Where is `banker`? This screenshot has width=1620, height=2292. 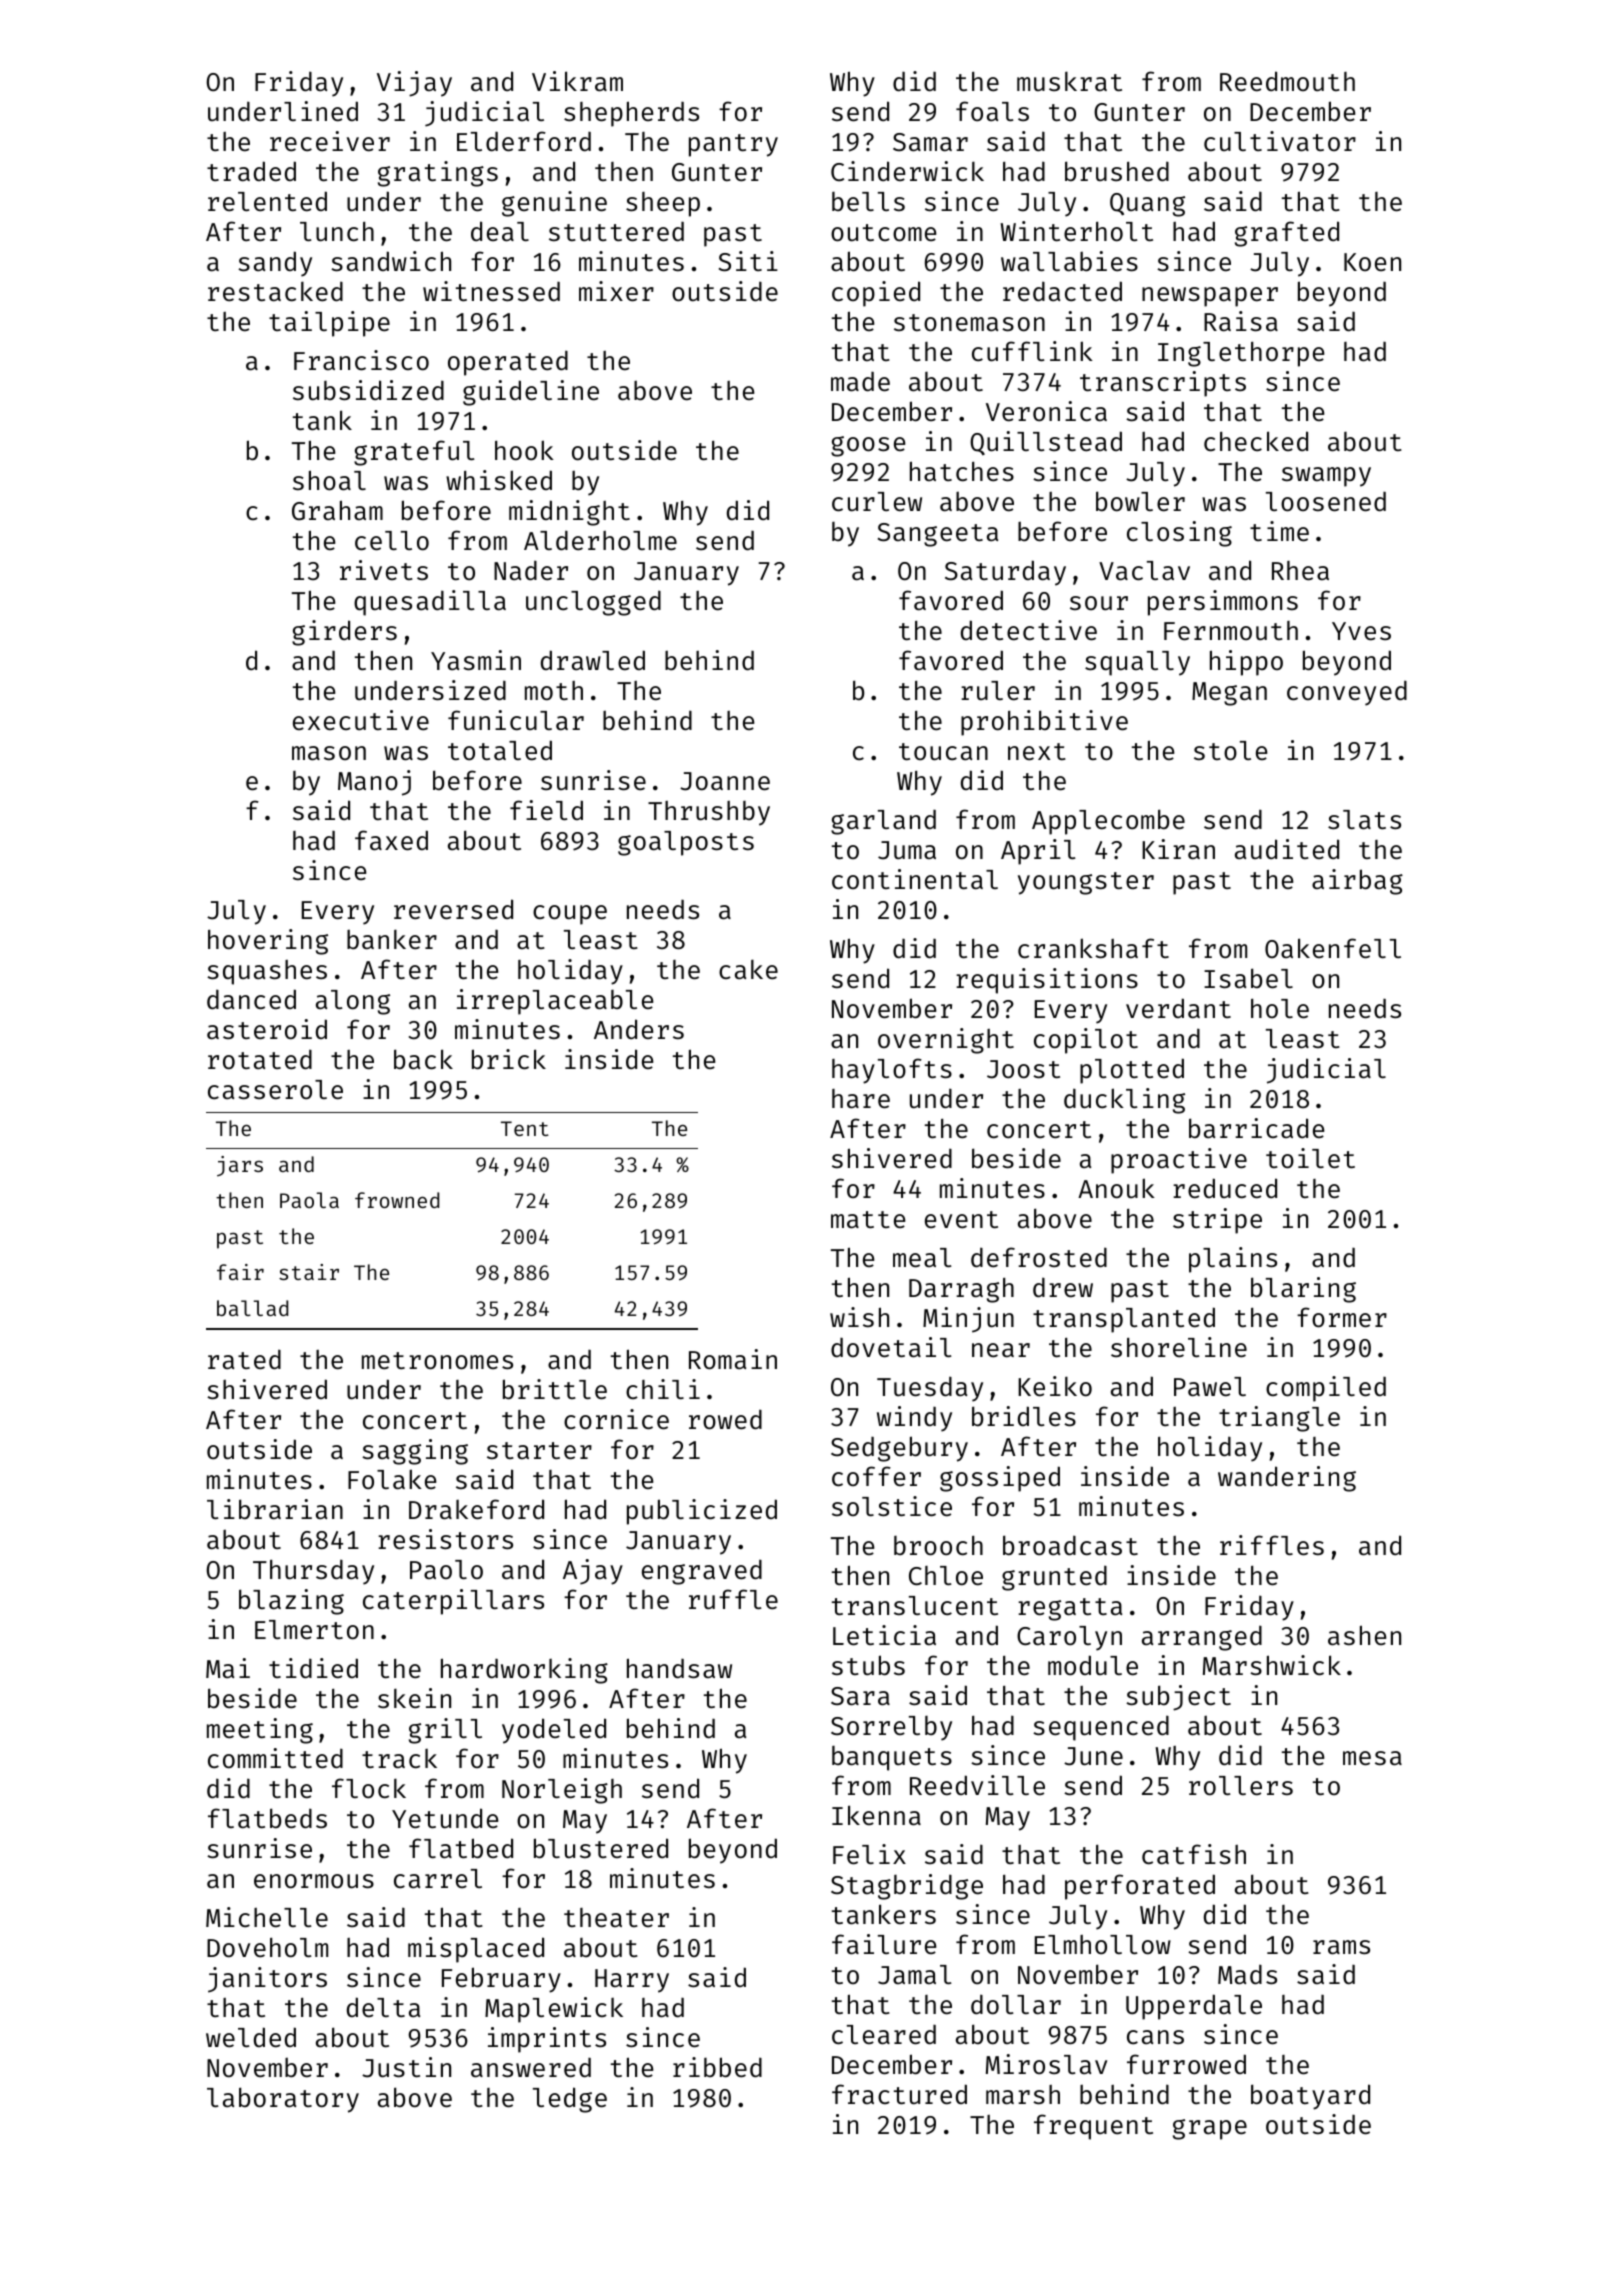
banker is located at coordinates (392, 939).
